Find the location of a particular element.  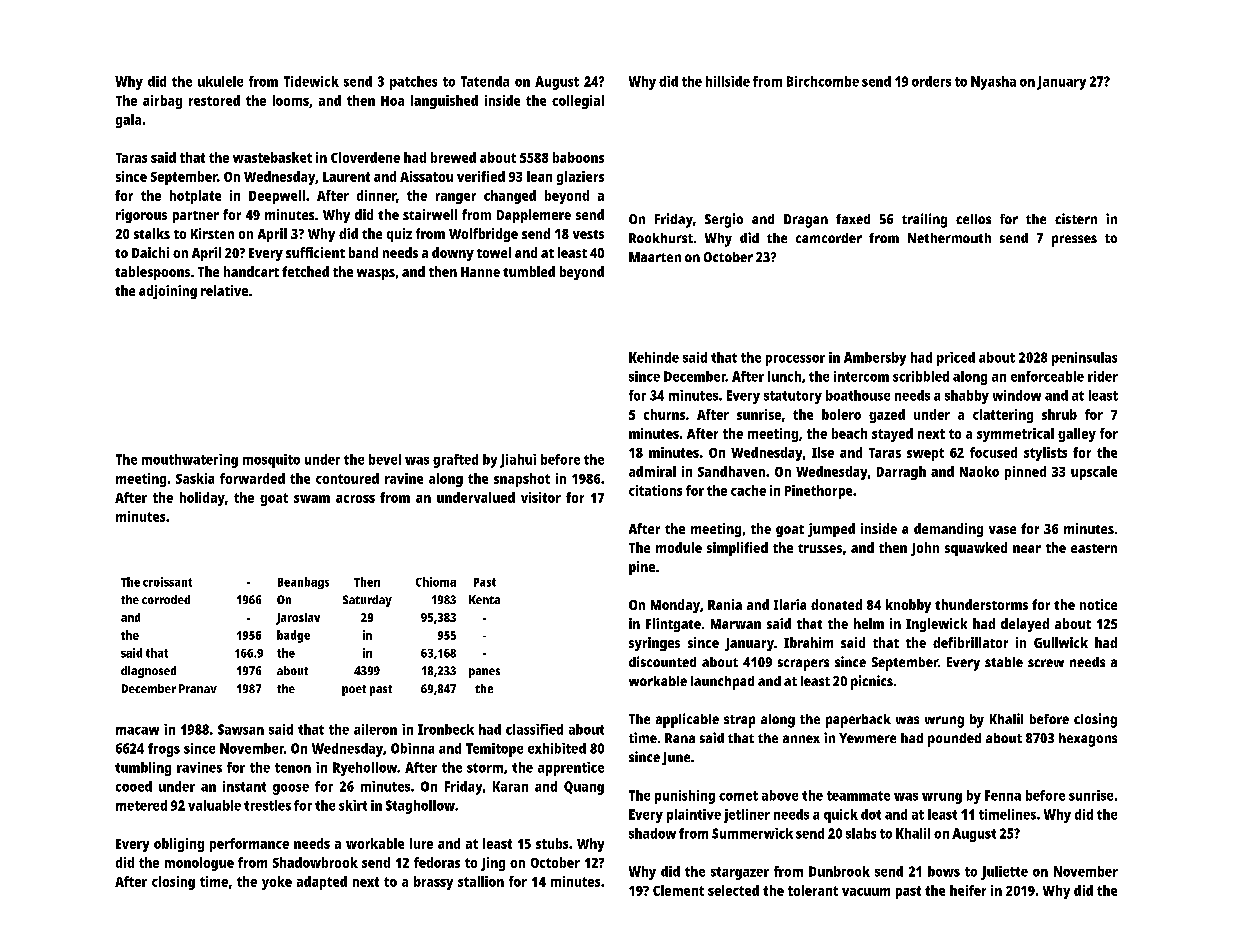

Tatenda is located at coordinates (485, 81).
